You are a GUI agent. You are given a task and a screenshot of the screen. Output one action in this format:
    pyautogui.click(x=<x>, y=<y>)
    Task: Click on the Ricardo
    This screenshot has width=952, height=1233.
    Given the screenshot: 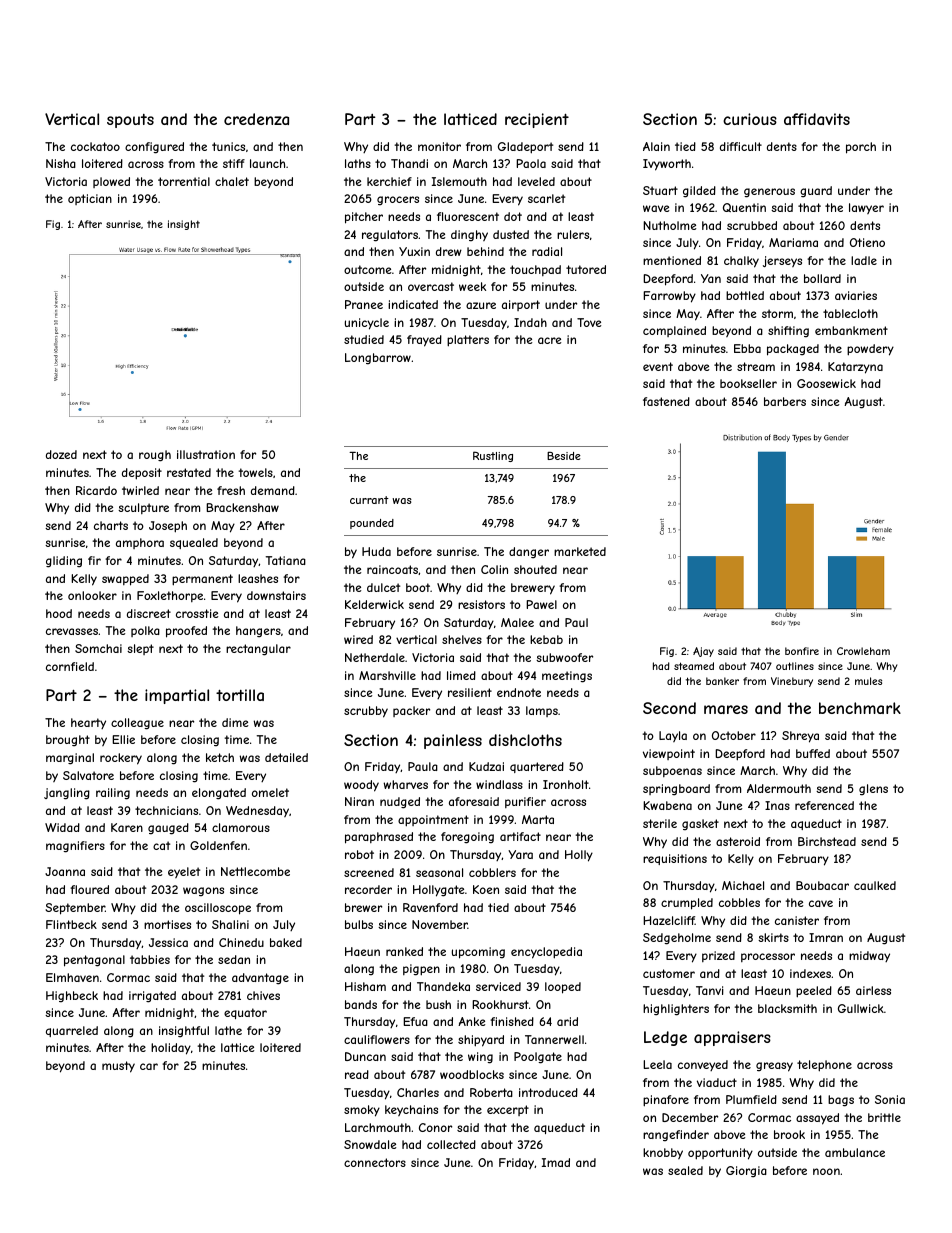 What is the action you would take?
    pyautogui.click(x=96, y=490)
